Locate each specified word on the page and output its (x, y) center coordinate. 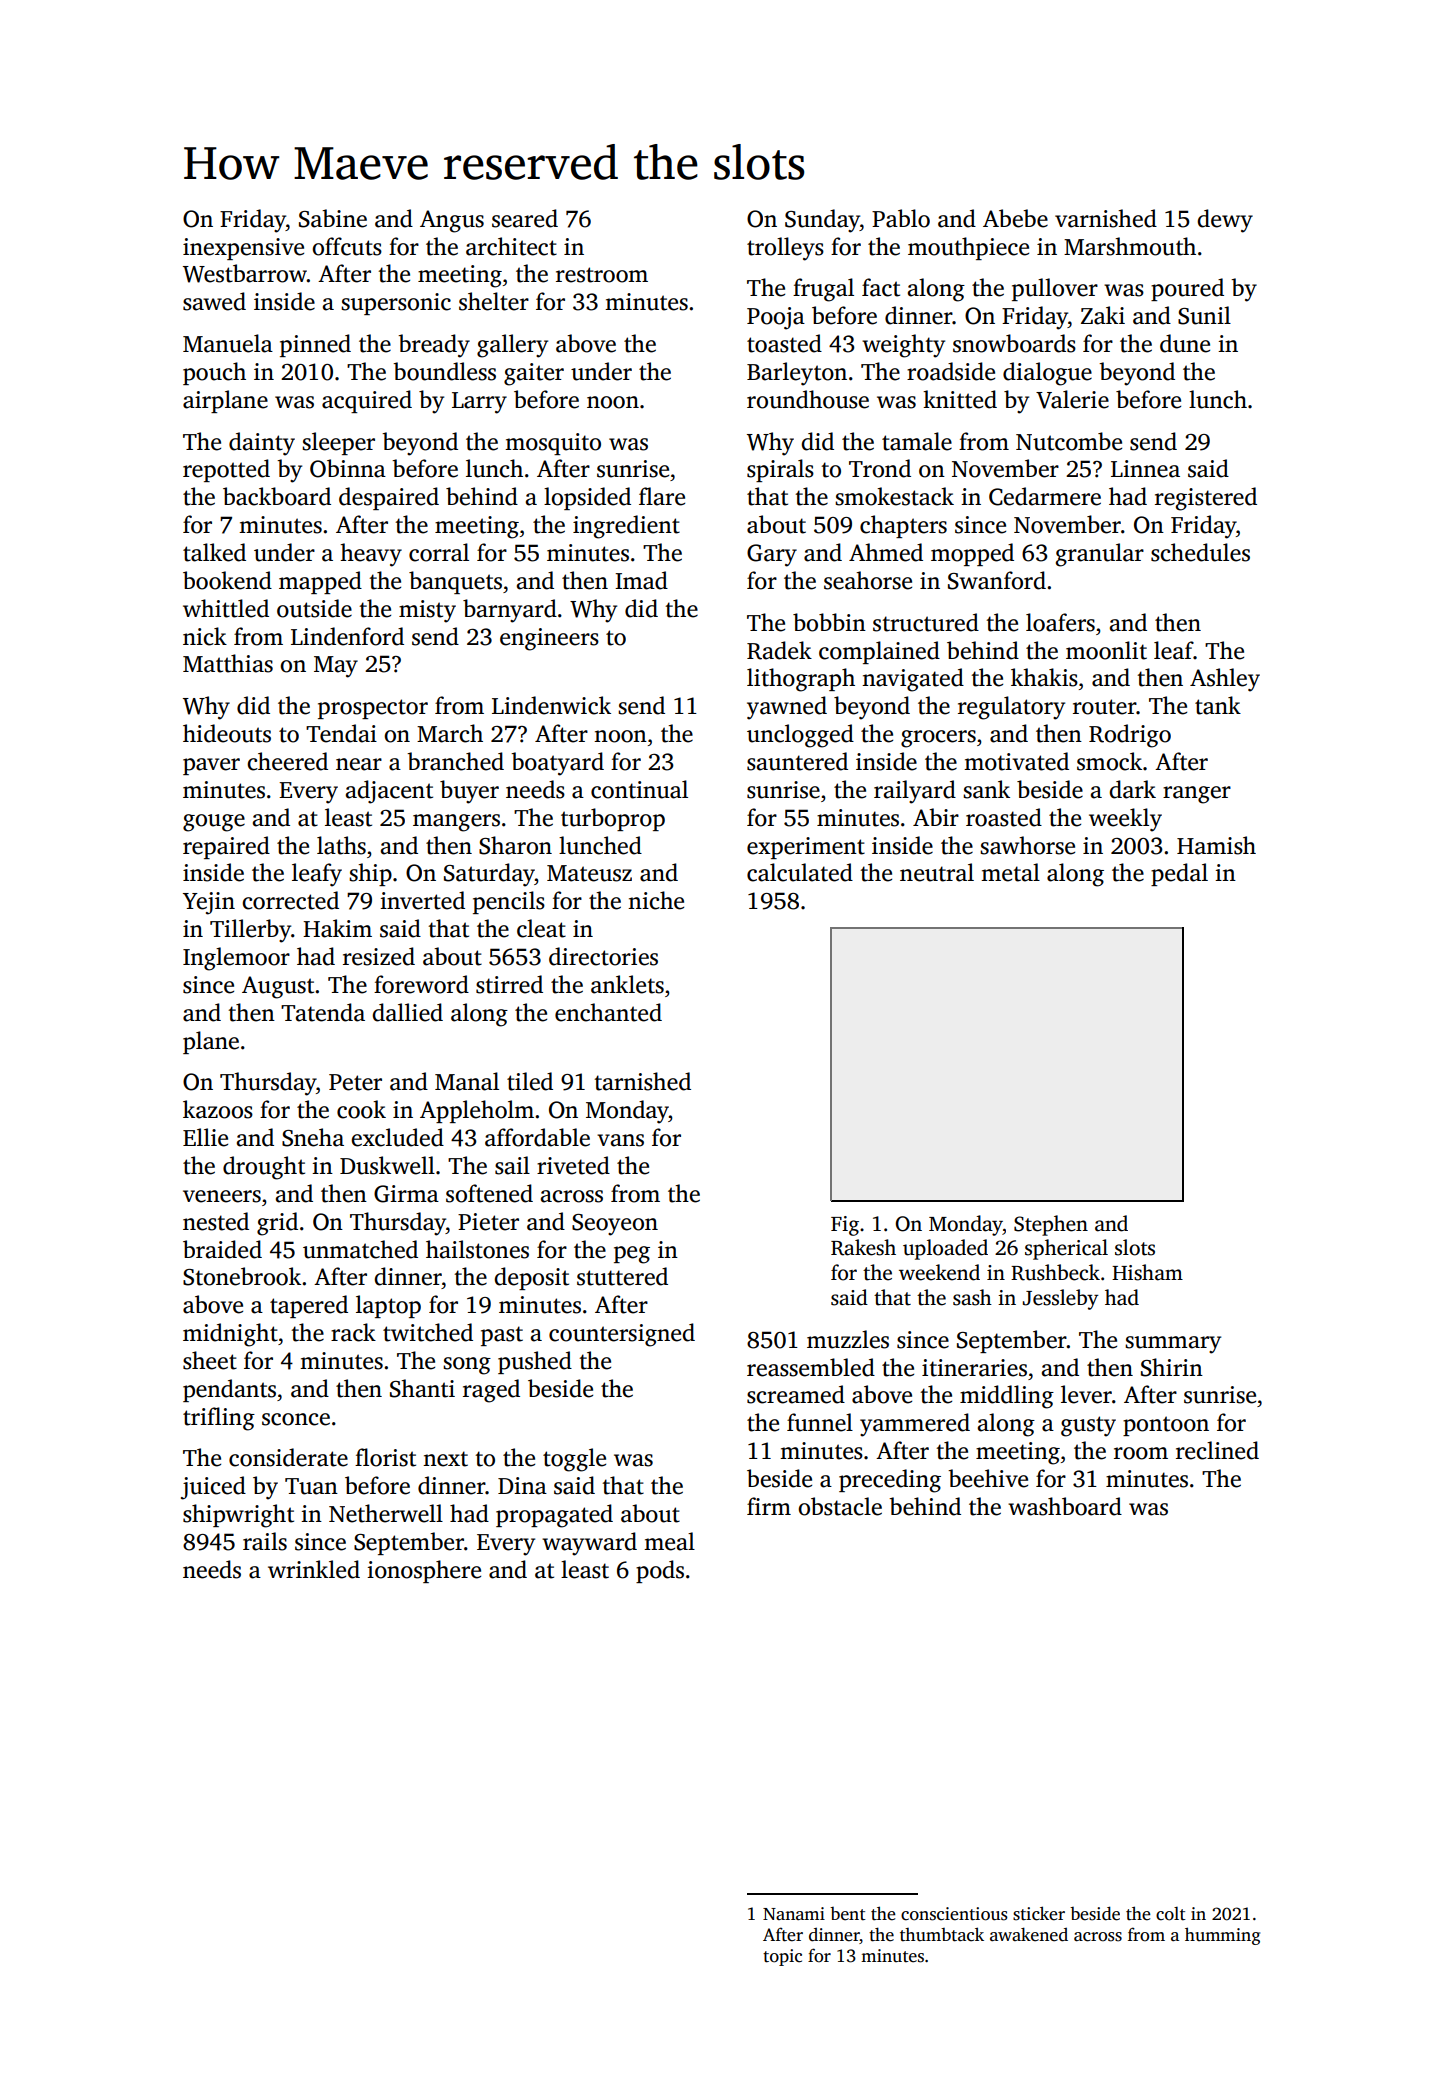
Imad (641, 580)
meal (669, 1541)
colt (1171, 1914)
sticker (1039, 1913)
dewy (1225, 221)
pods (660, 1571)
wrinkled (314, 1569)
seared (525, 218)
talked (214, 552)
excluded (397, 1137)
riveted (573, 1165)
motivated (1016, 761)
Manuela (228, 343)
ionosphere (424, 1571)
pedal (1179, 874)
